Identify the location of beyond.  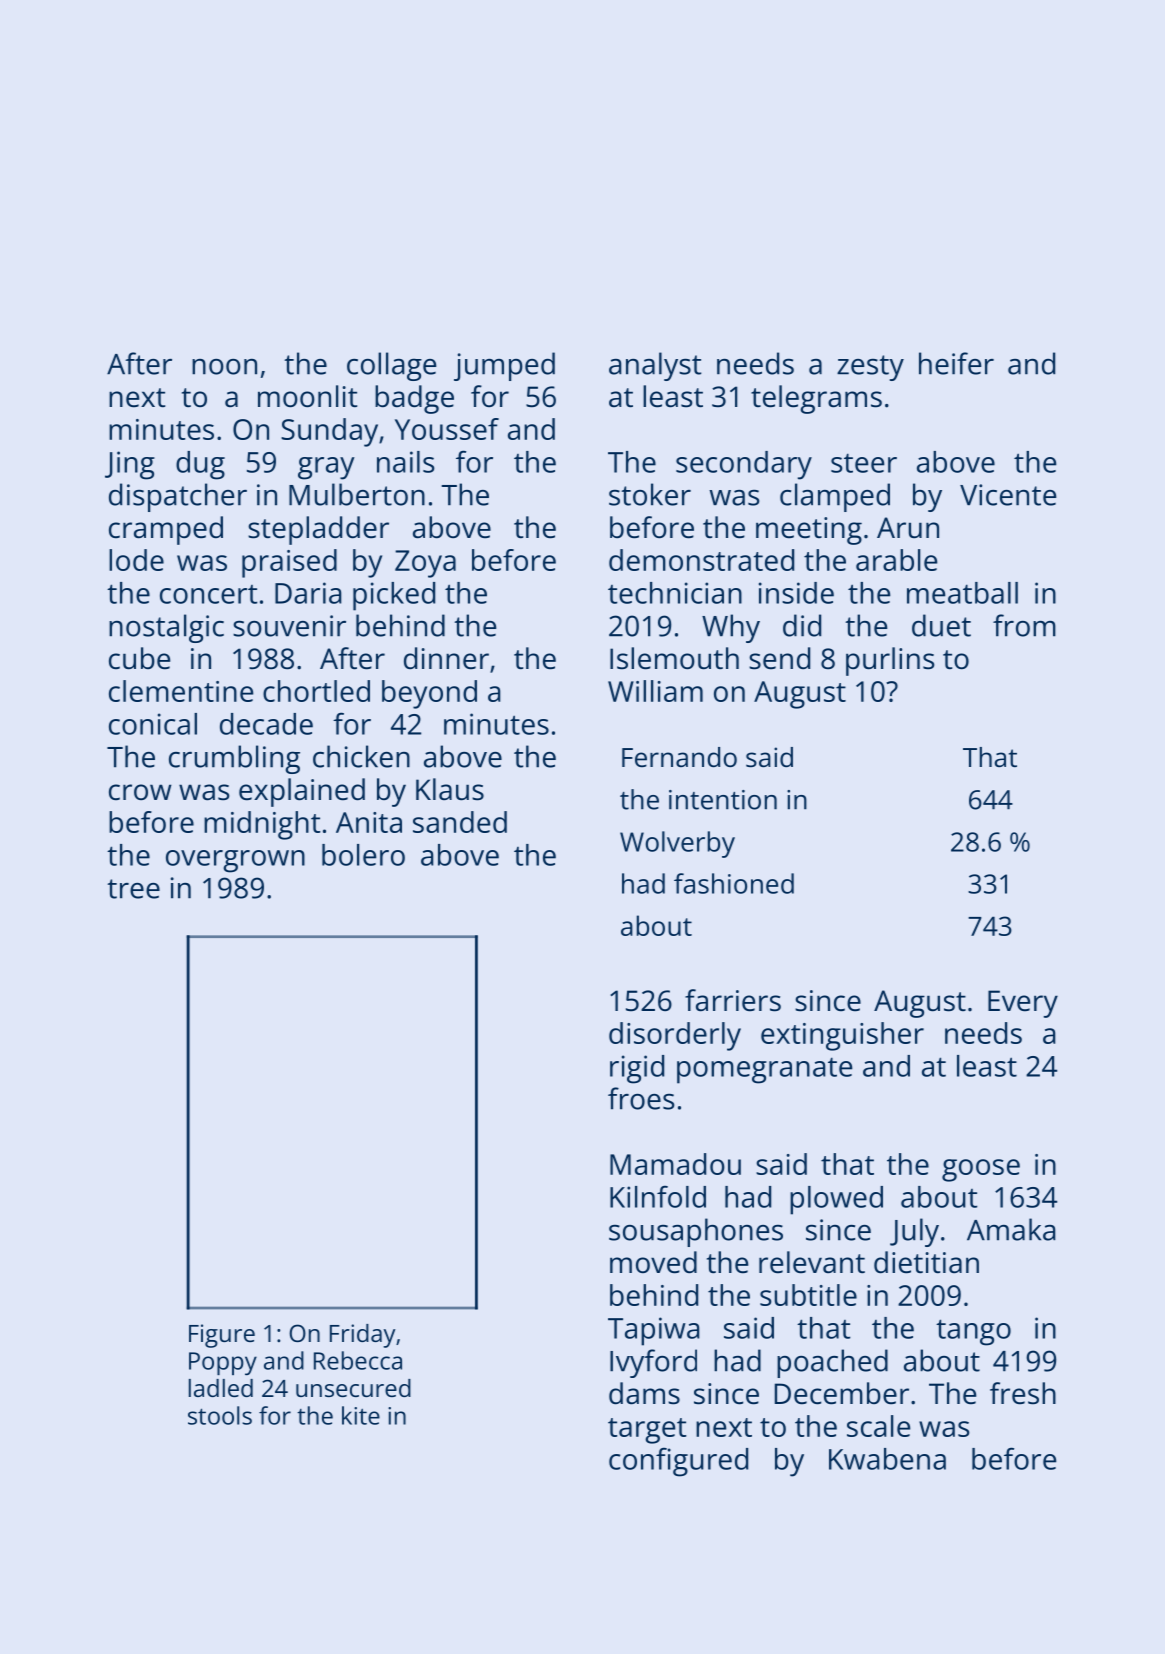
(429, 694).
